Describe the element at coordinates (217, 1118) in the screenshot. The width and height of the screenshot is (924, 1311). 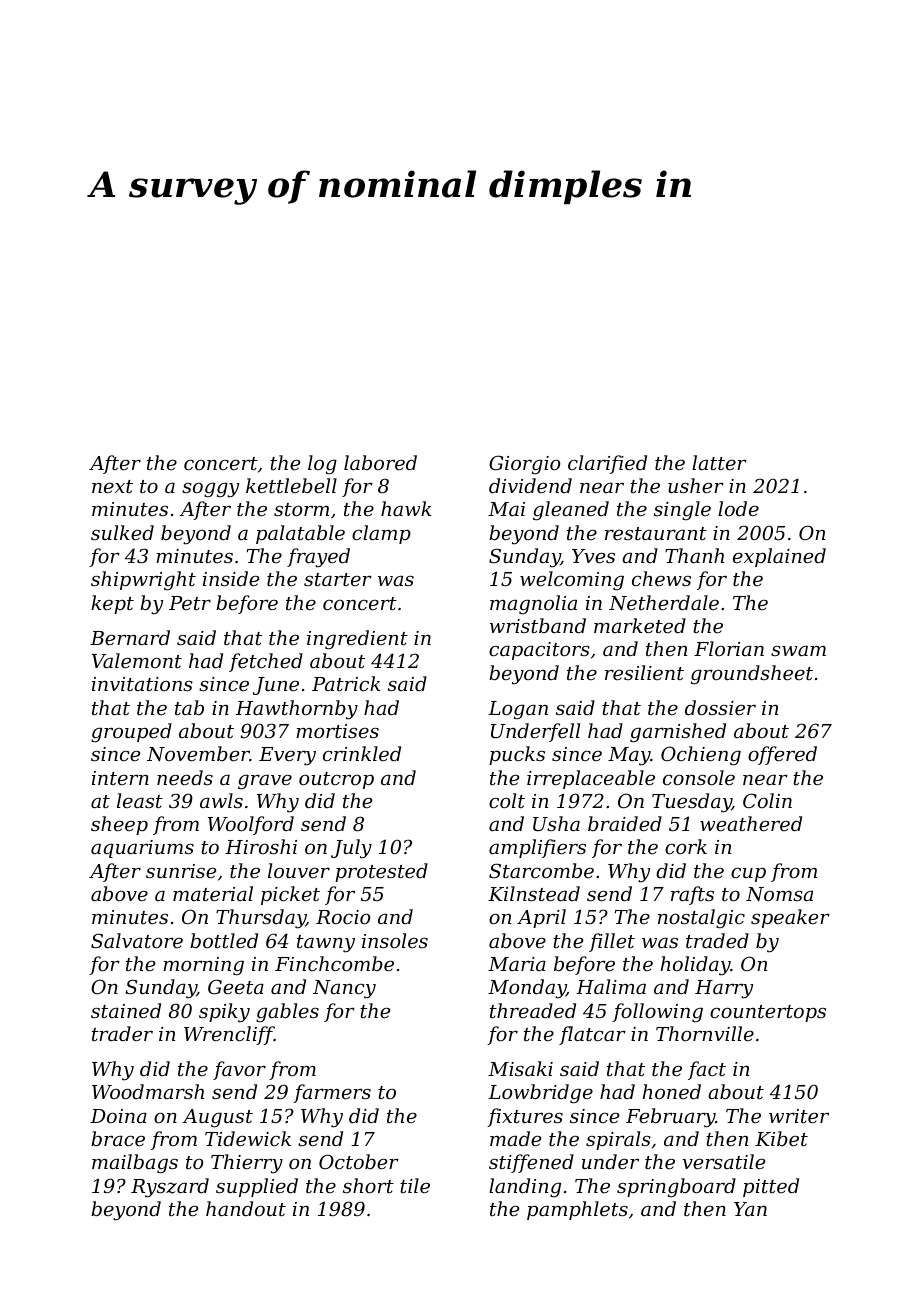
I see `August` at that location.
